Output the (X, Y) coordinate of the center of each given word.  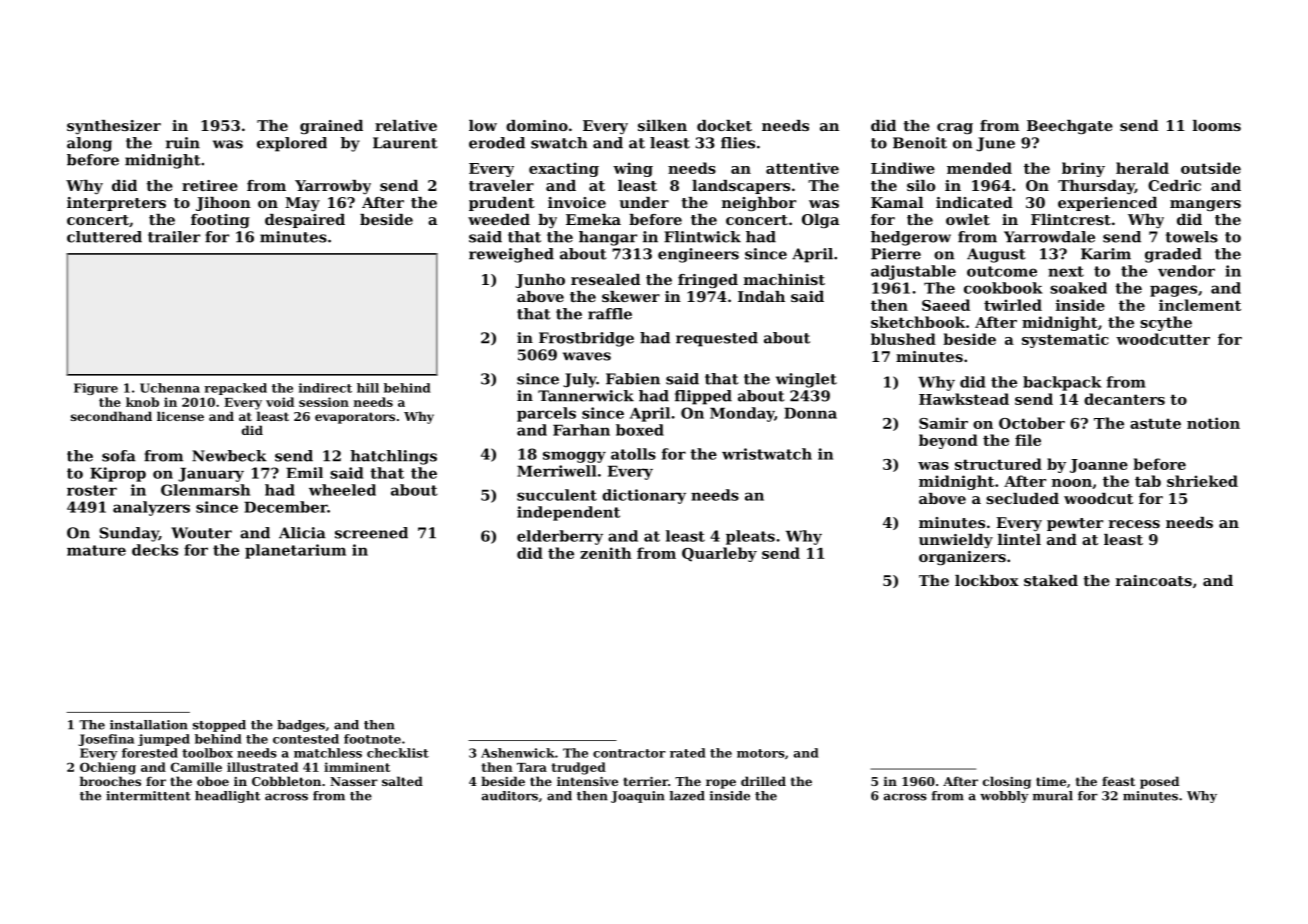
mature (96, 550)
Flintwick (702, 237)
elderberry (560, 537)
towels (1192, 237)
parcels (546, 414)
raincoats (1154, 580)
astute (1155, 423)
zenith (606, 553)
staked (1051, 580)
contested (306, 739)
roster (92, 490)
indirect (325, 388)
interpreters (116, 204)
